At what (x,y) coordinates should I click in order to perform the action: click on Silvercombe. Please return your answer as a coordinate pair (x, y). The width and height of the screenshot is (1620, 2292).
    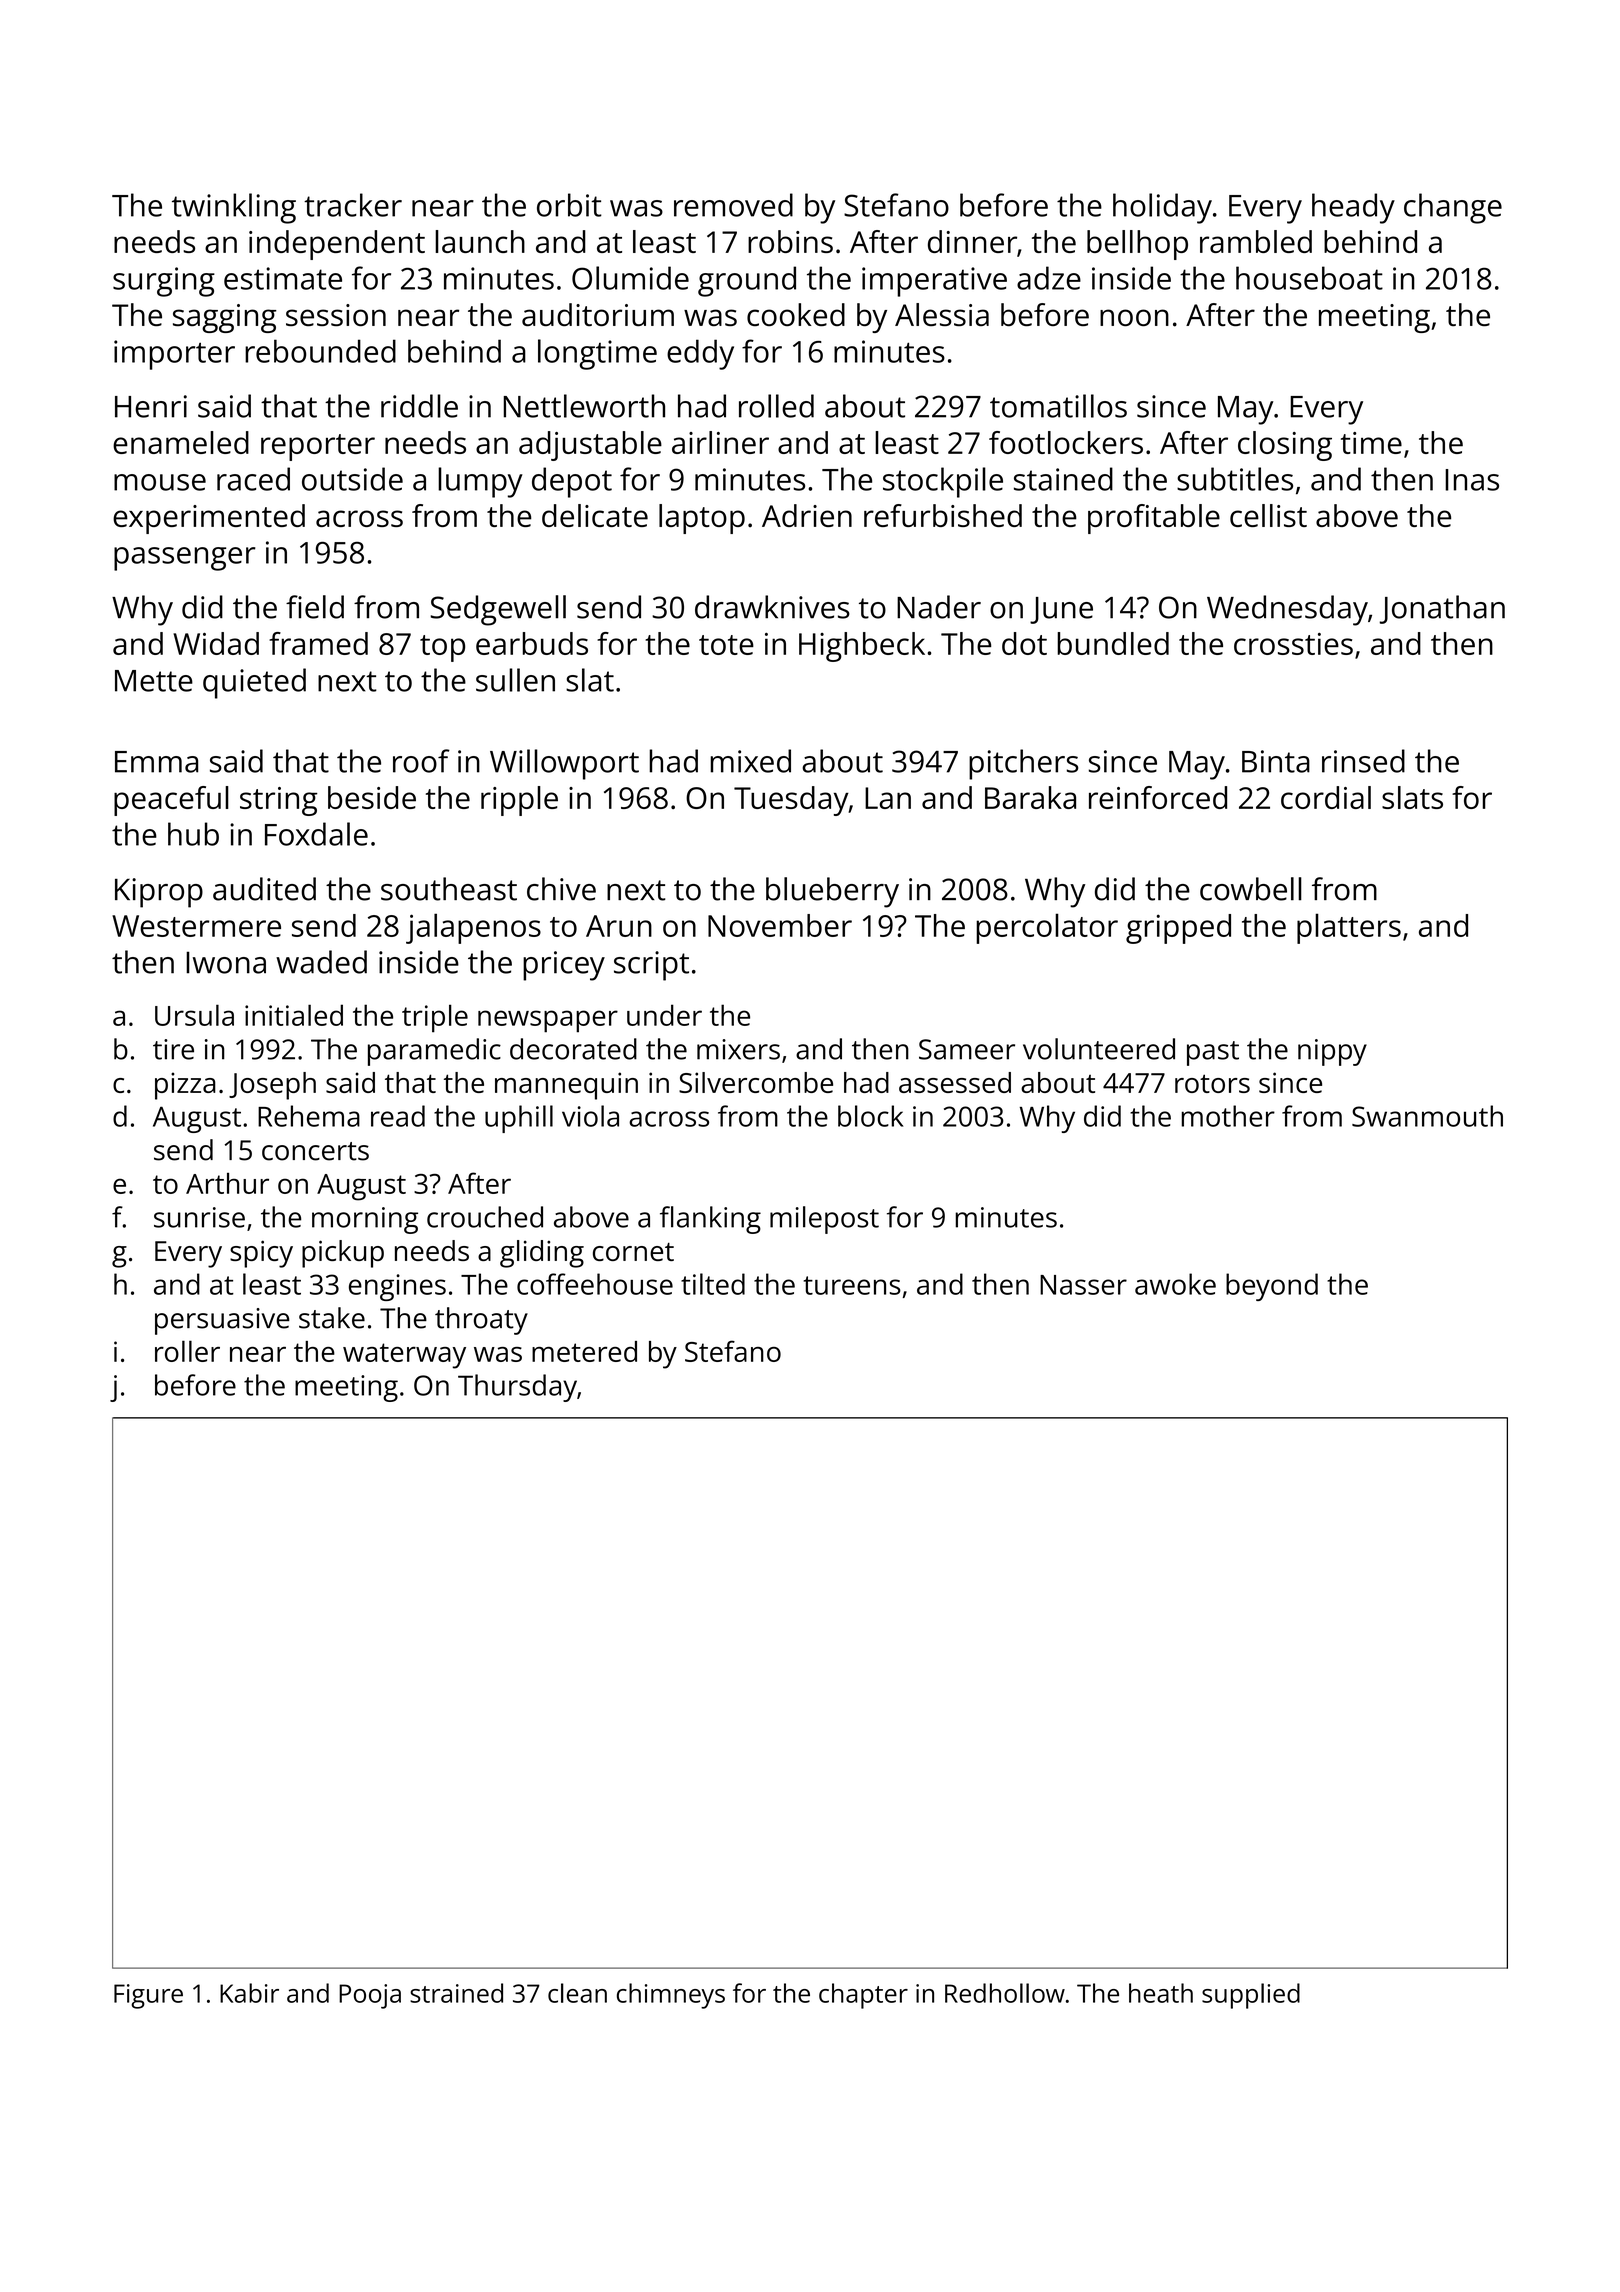
    Looking at the image, I should click on (756, 1082).
